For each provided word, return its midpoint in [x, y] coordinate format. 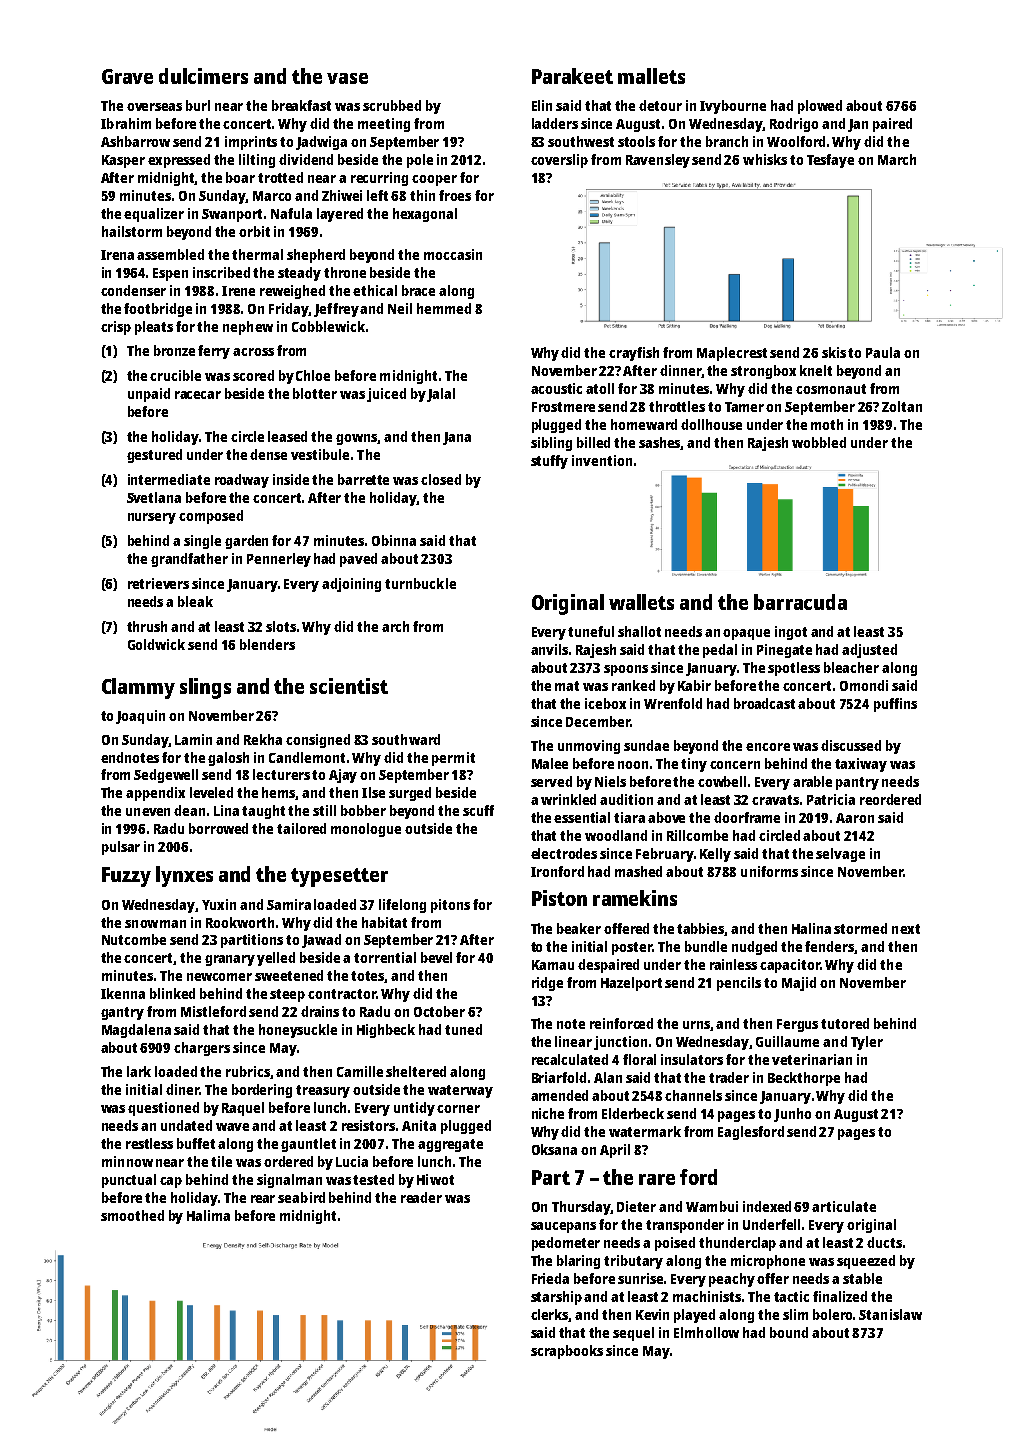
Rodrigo [794, 125]
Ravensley [658, 161]
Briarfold [559, 1077]
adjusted [869, 651]
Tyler [867, 1043]
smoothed [132, 1215]
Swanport [232, 215]
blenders [267, 644]
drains [320, 1011]
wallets [641, 602]
